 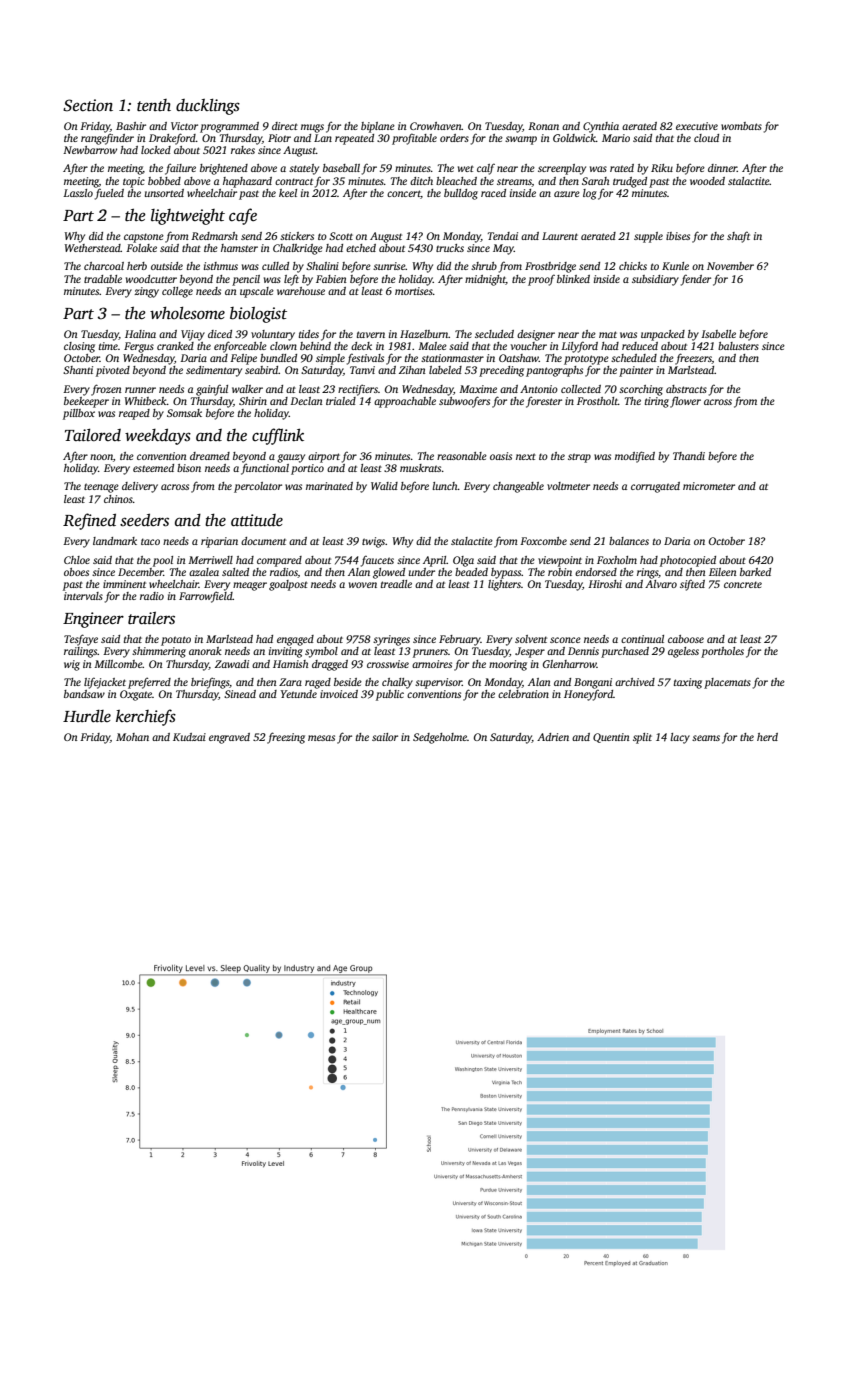 What do you see at coordinates (361, 346) in the image?
I see `deck` at bounding box center [361, 346].
